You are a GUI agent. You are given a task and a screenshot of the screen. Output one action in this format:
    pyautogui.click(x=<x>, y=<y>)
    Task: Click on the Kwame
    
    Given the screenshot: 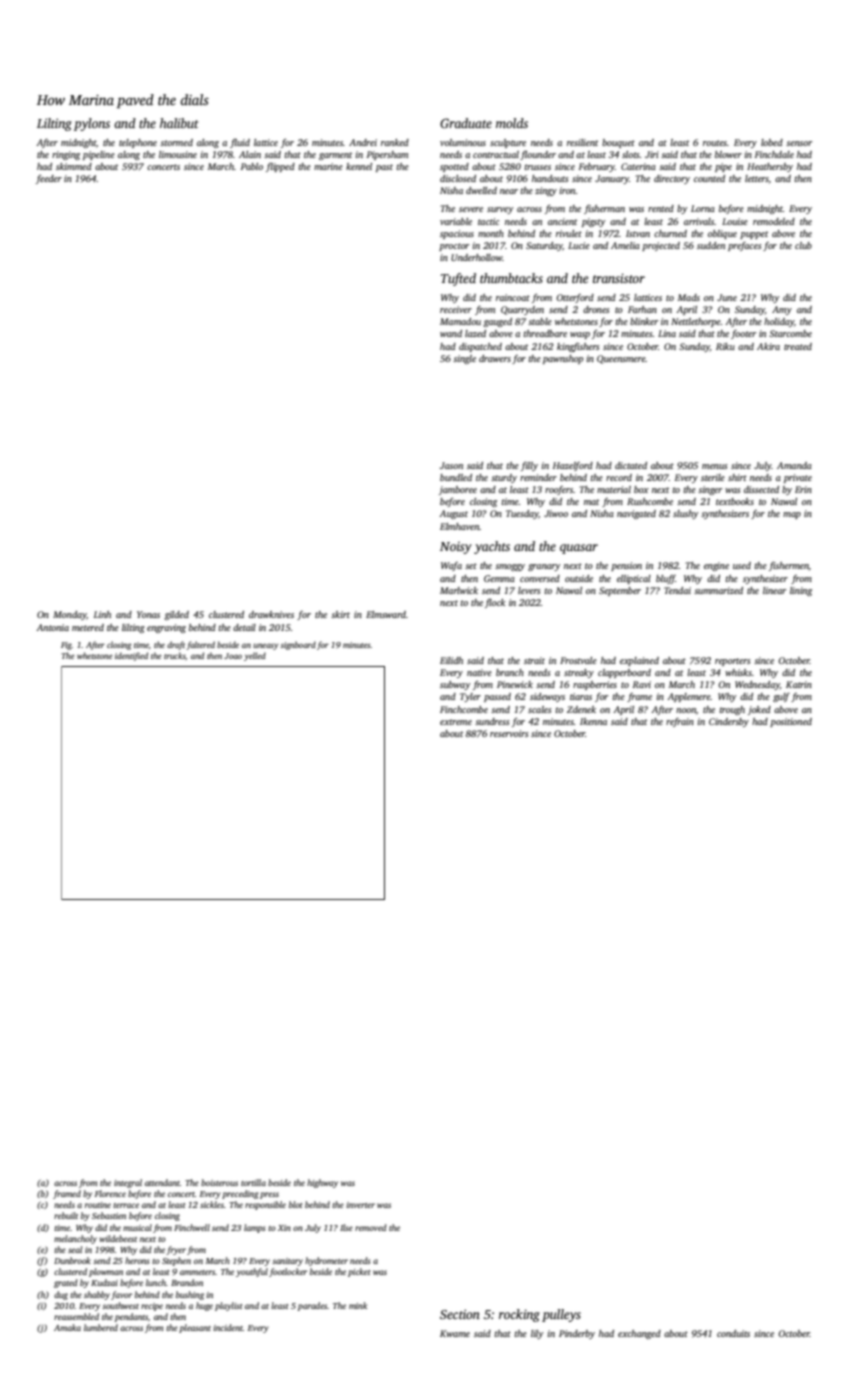 What is the action you would take?
    pyautogui.click(x=455, y=1333)
